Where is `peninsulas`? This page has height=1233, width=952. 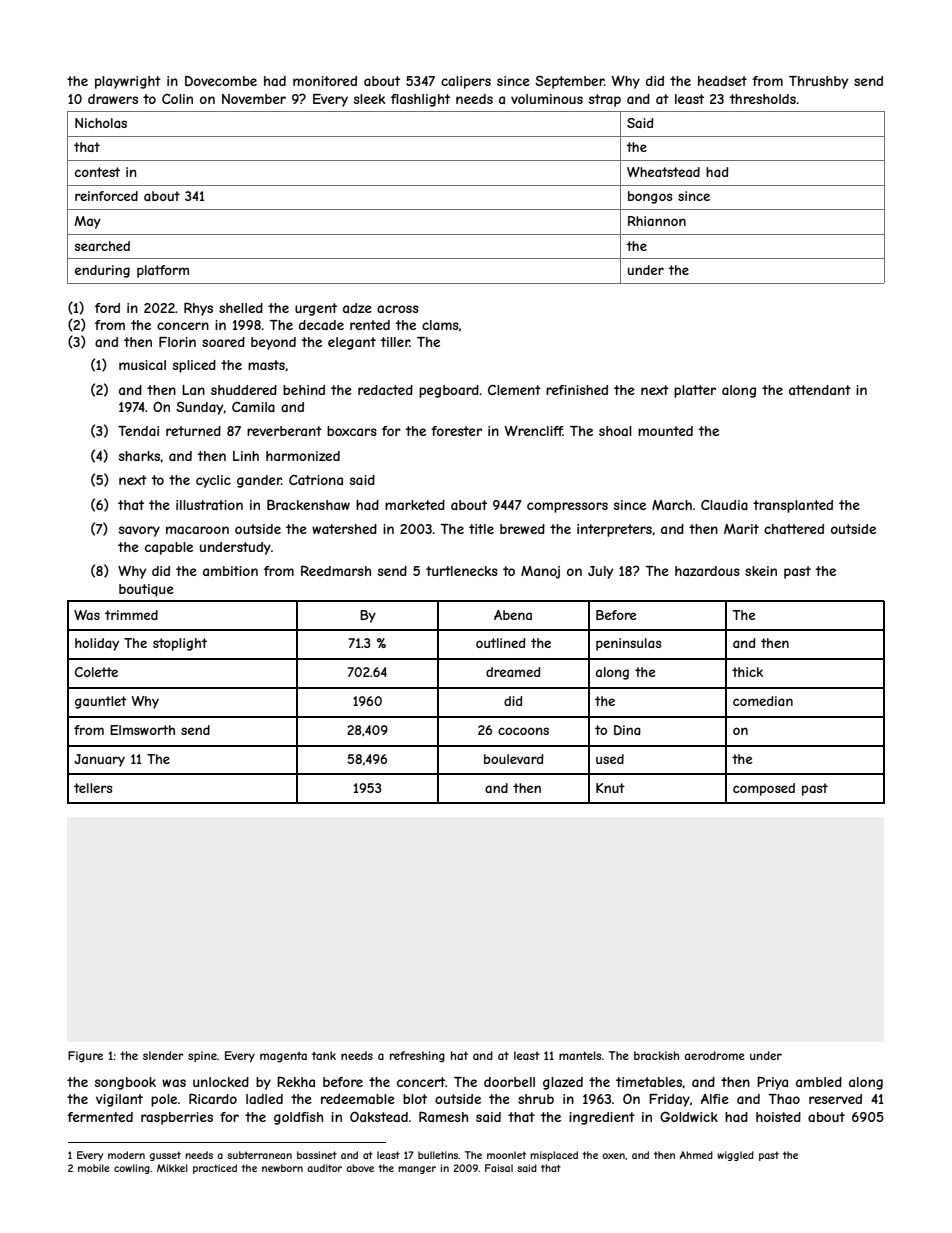 peninsulas is located at coordinates (629, 644).
